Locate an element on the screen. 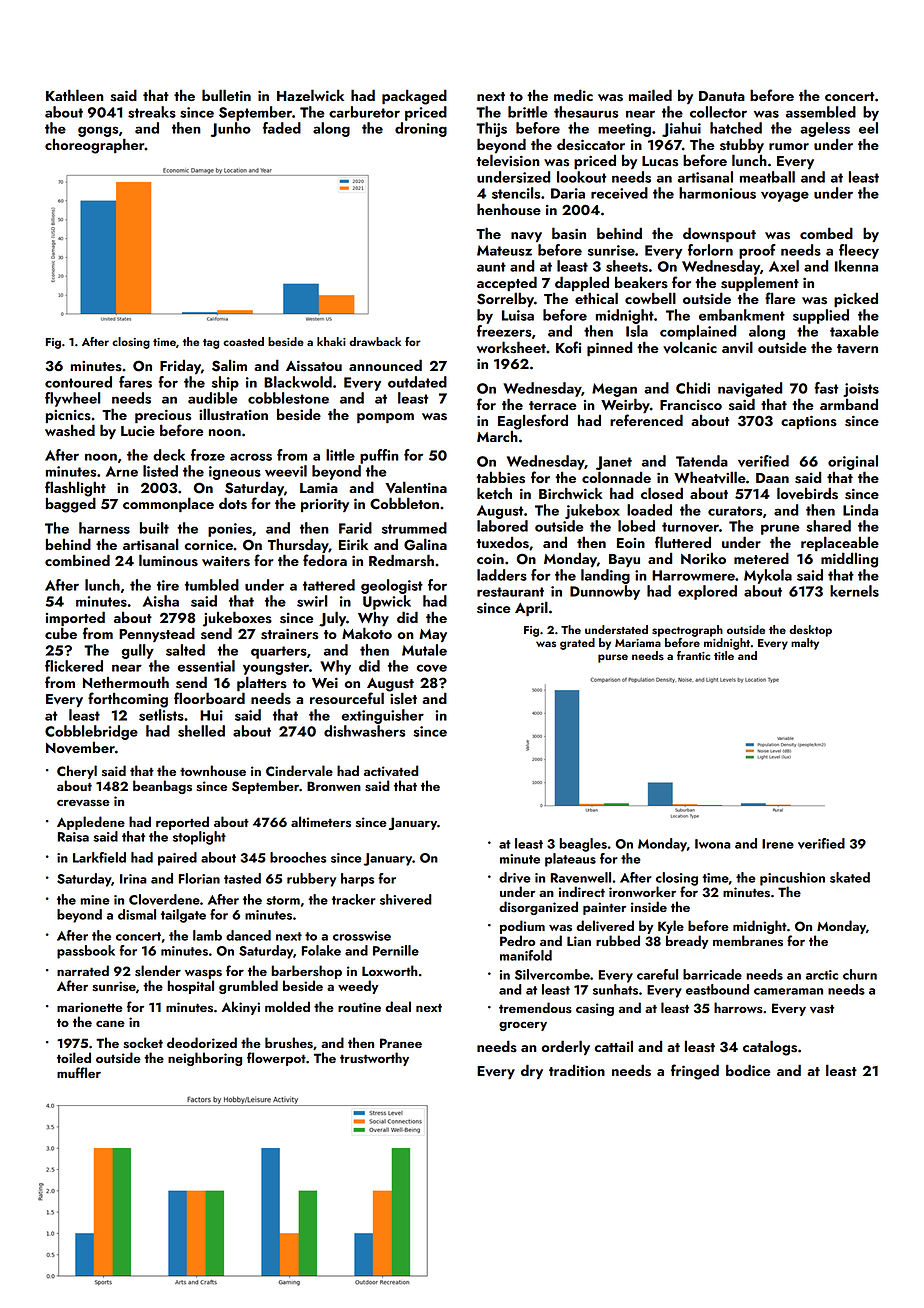  taxable is located at coordinates (854, 331).
